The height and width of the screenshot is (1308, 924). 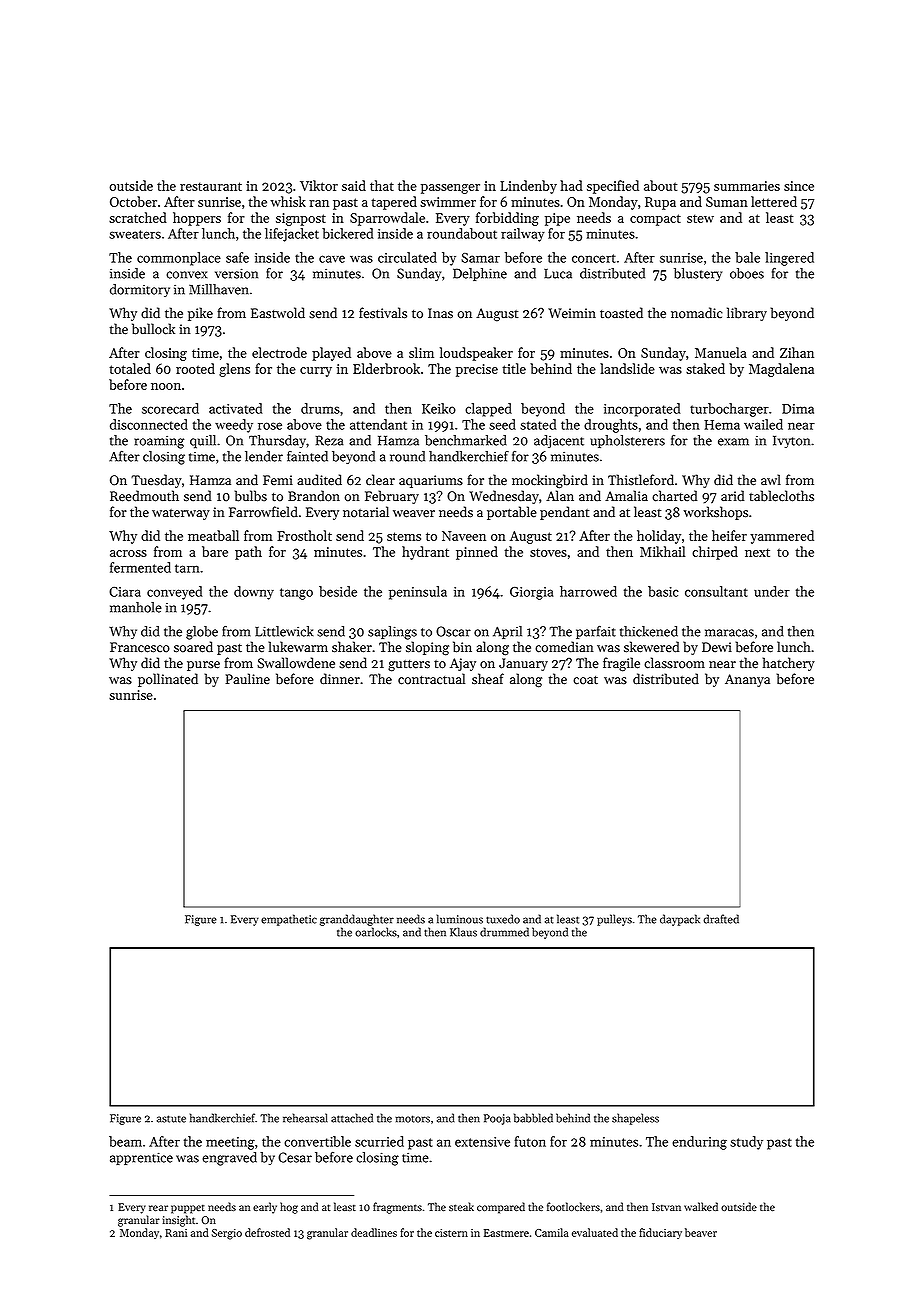 I want to click on compact, so click(x=655, y=220).
